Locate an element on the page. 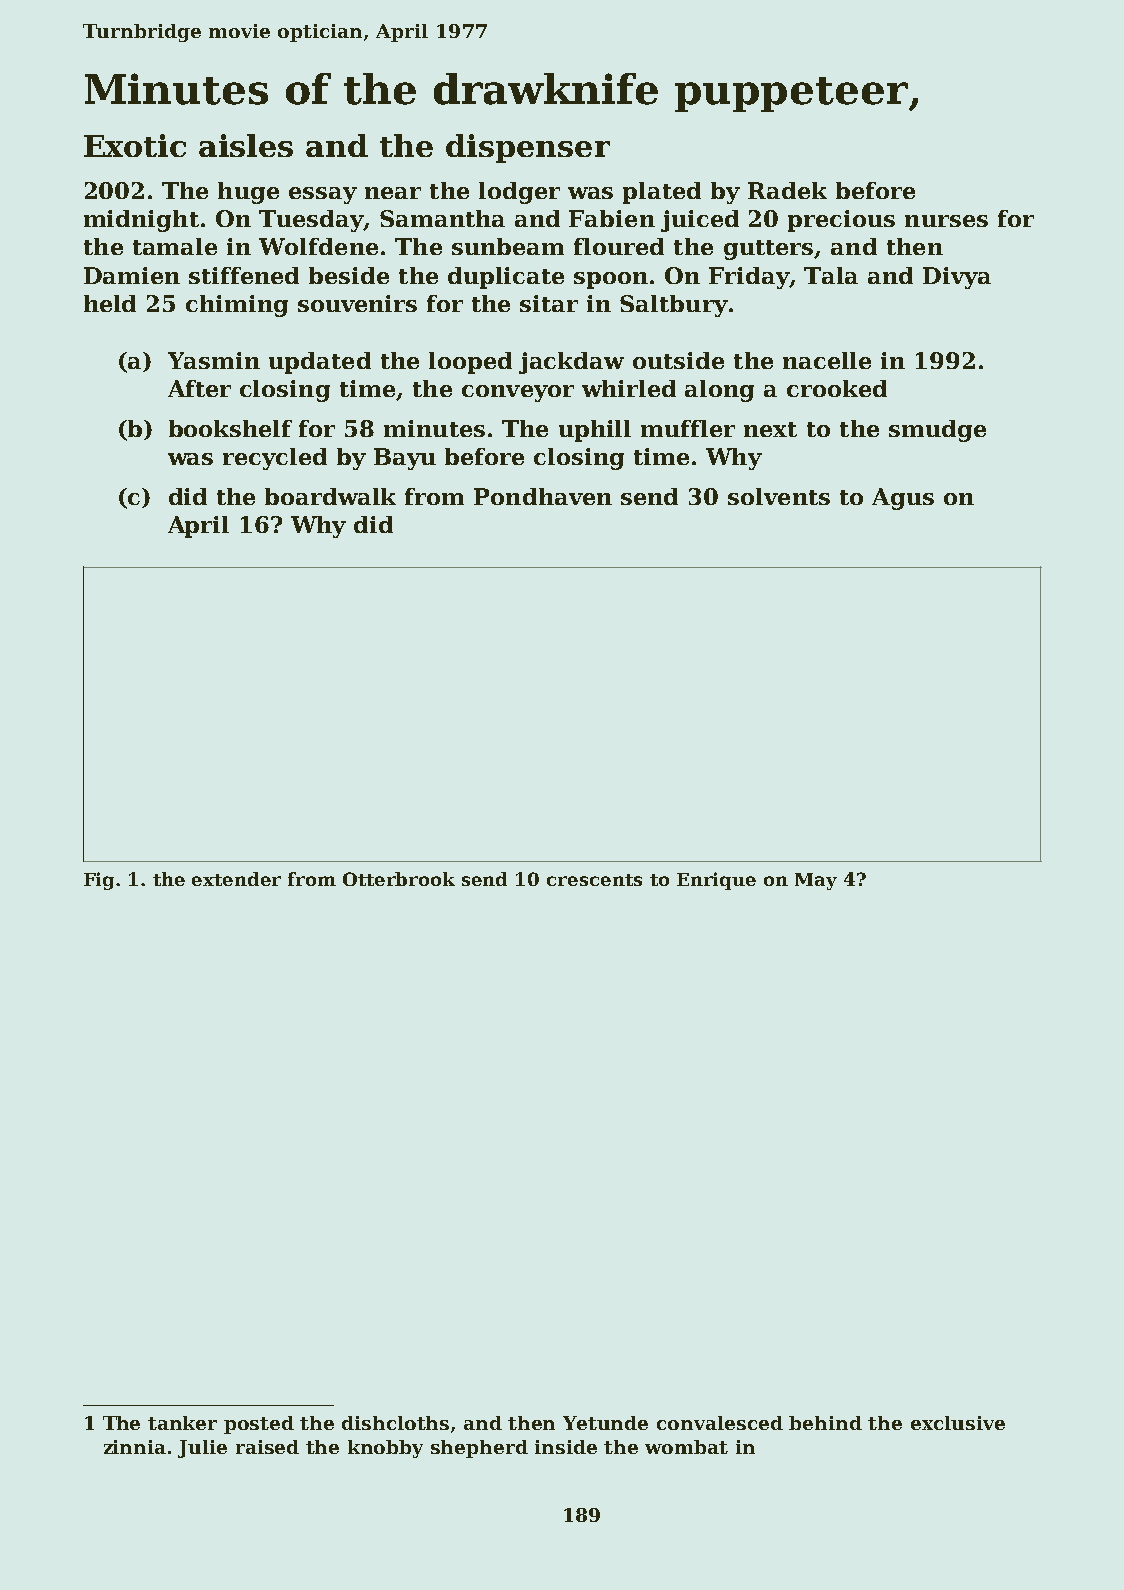 The height and width of the page is (1590, 1124). zinnia is located at coordinates (135, 1447).
